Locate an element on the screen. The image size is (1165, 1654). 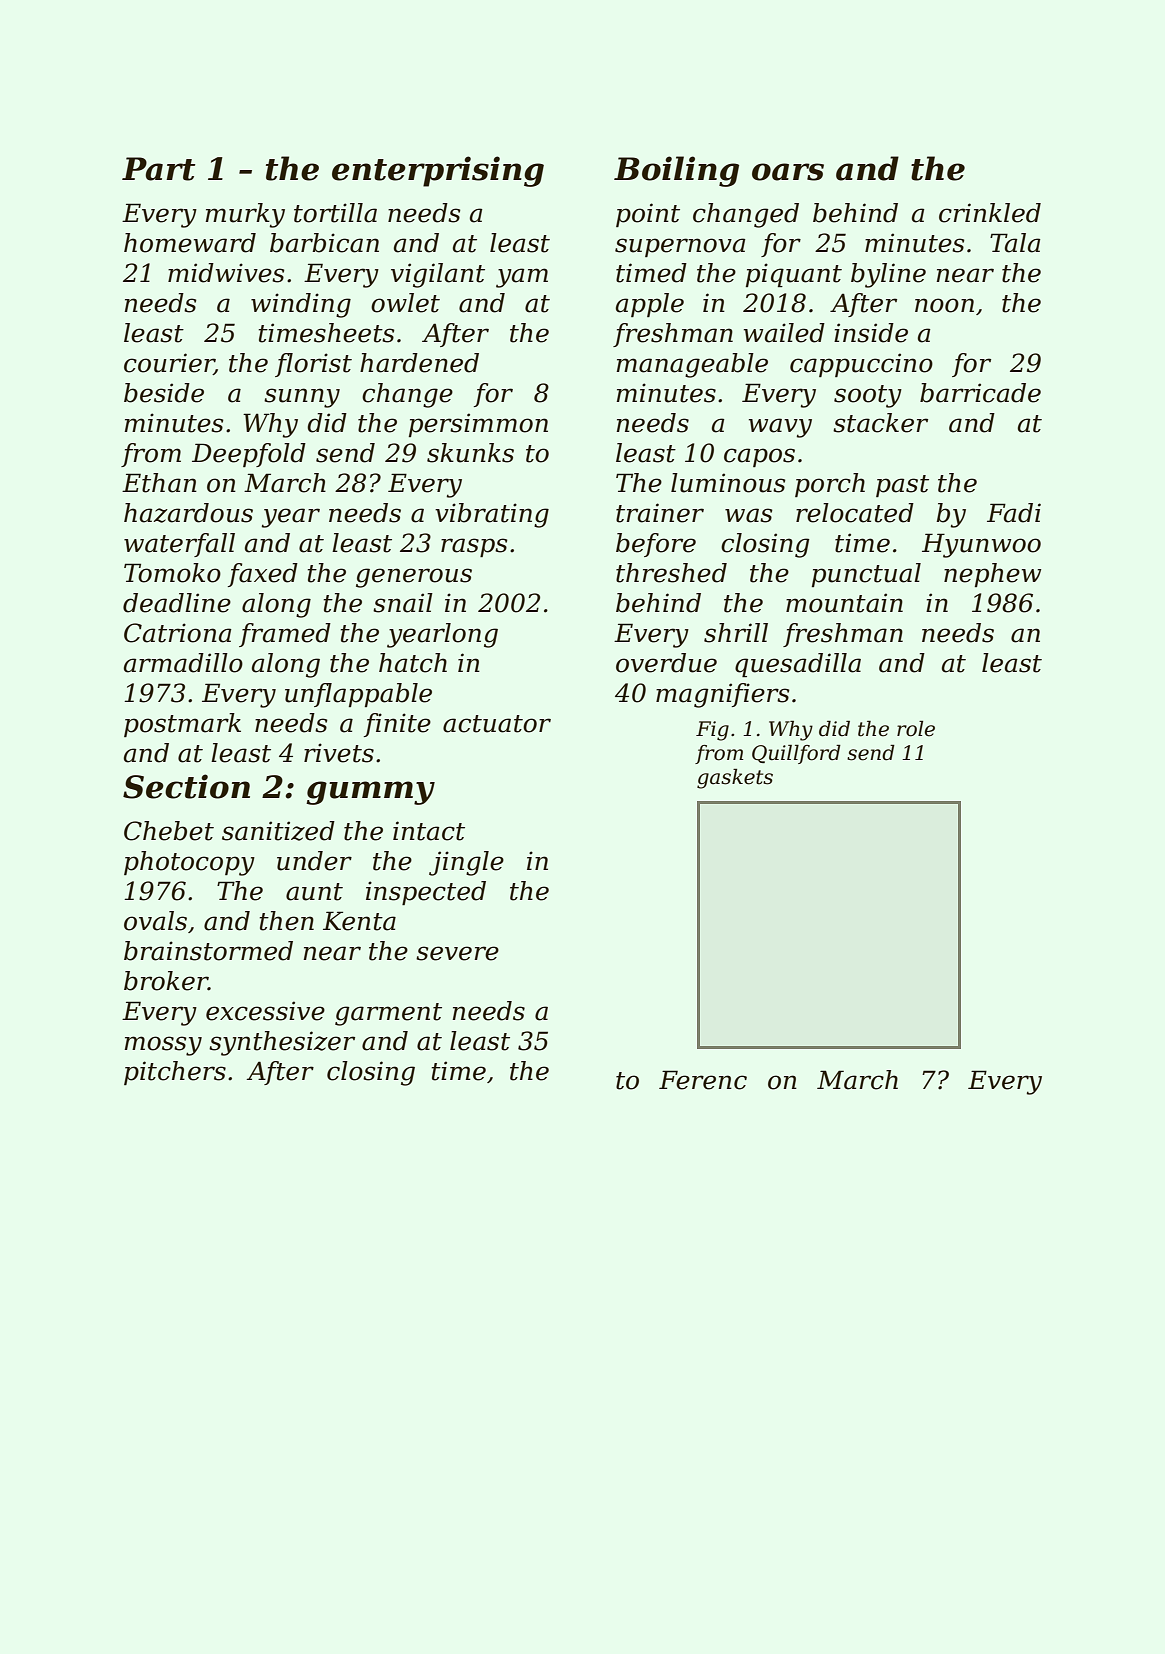
Tomoko is located at coordinates (172, 573).
